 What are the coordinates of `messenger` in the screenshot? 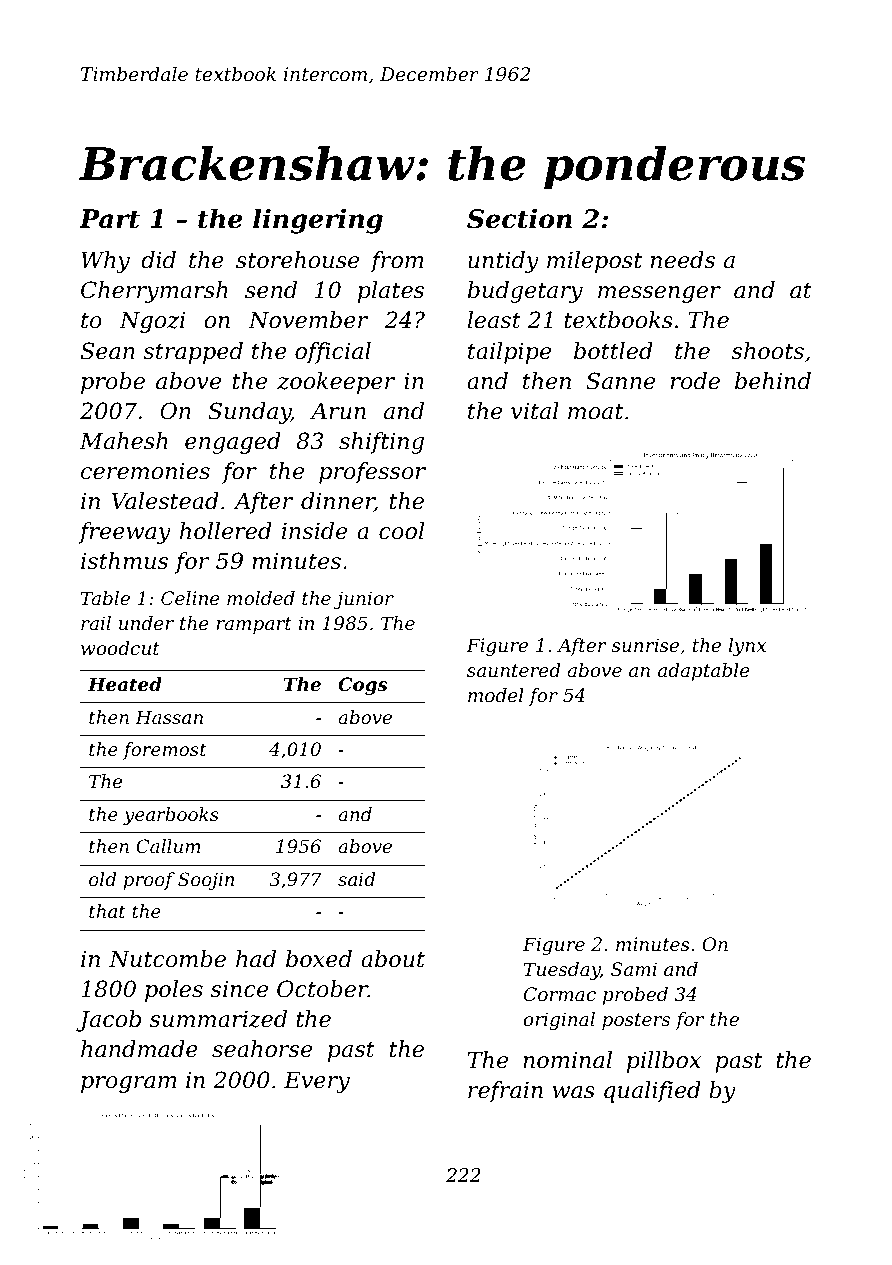 It's located at (659, 294).
